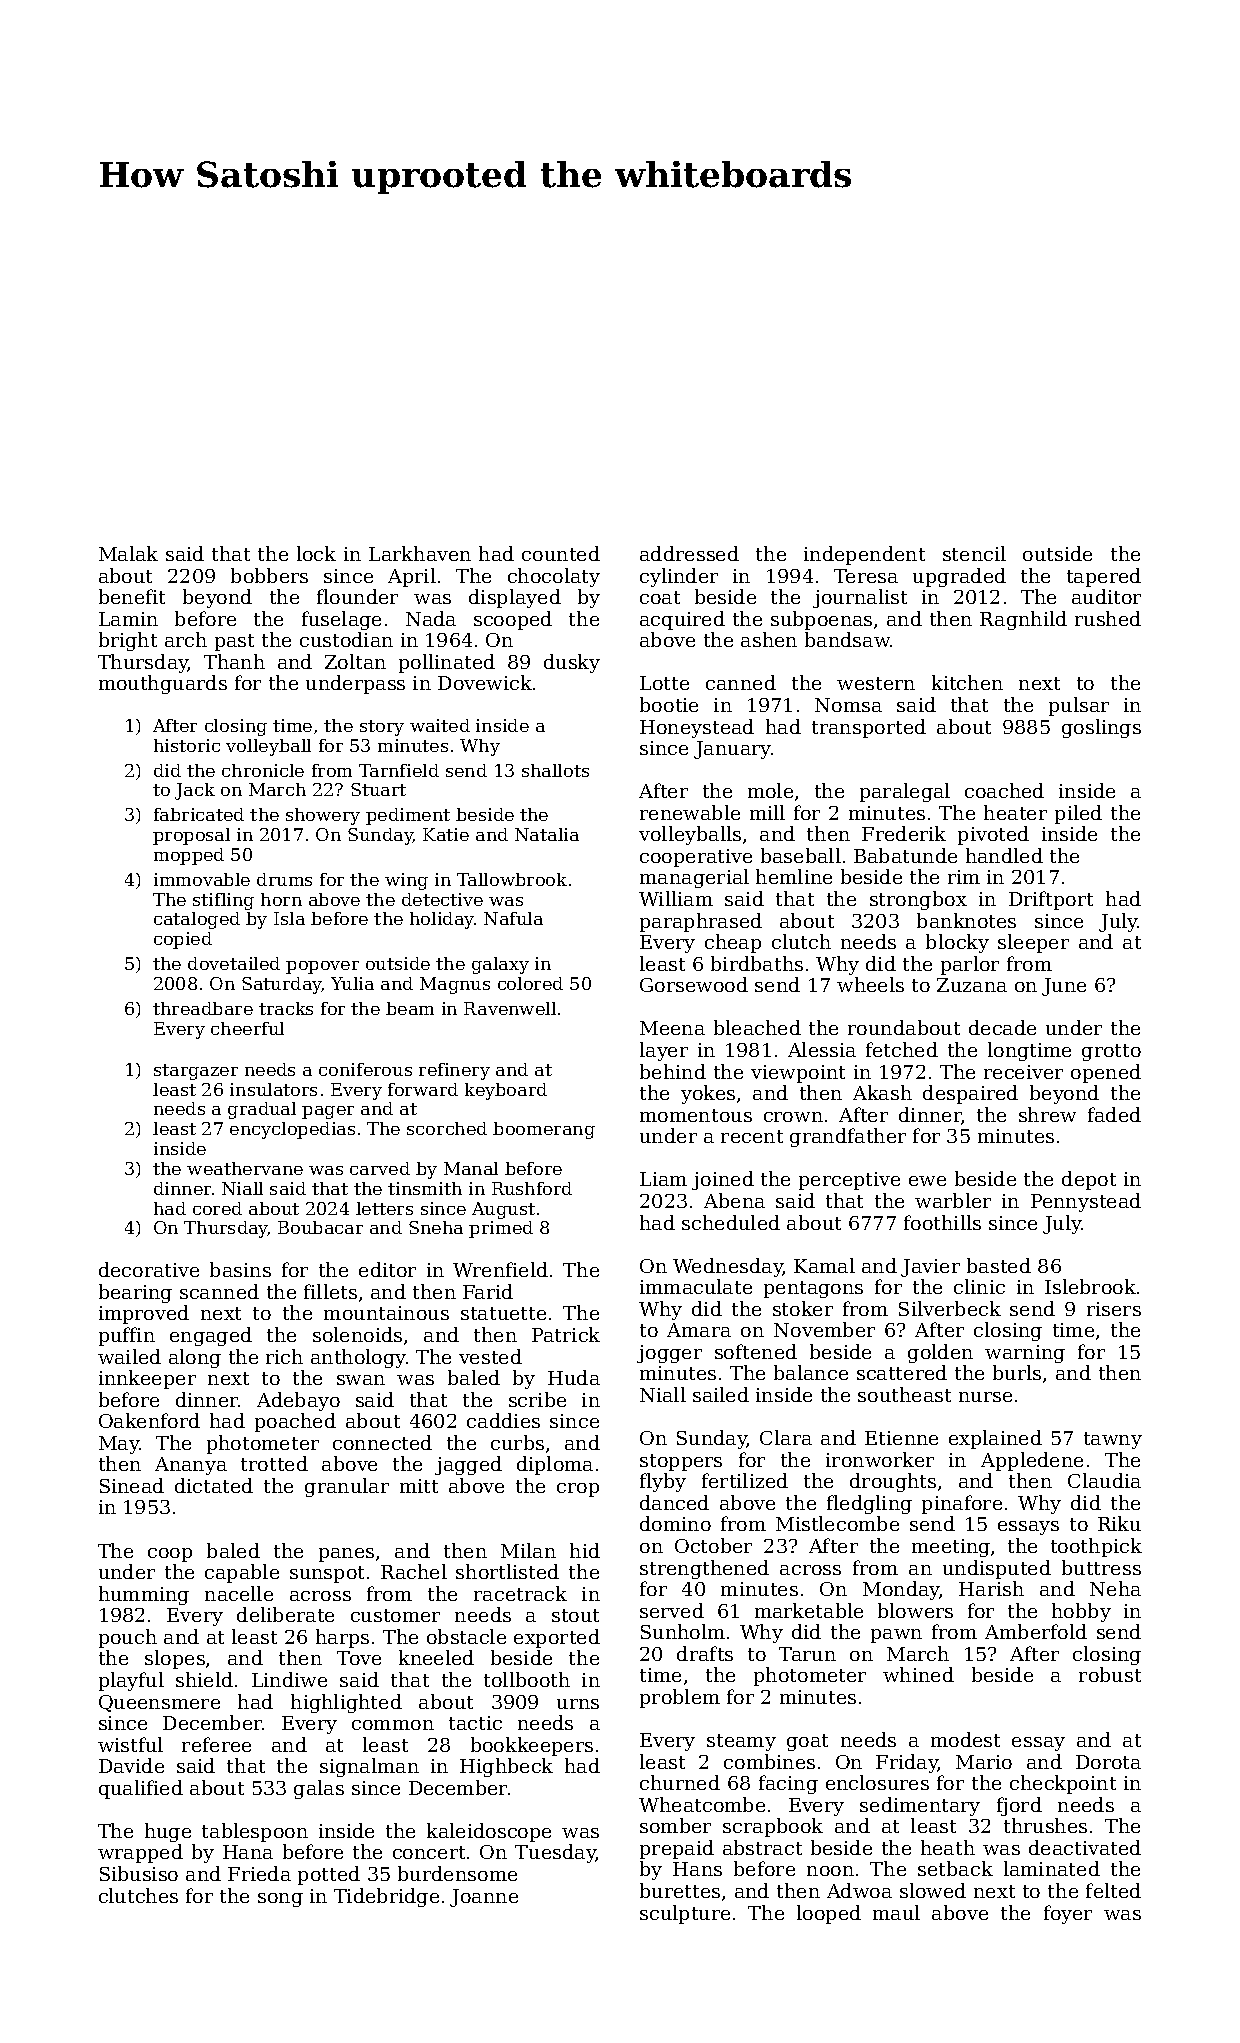  Describe the element at coordinates (561, 553) in the image. I see `counted` at that location.
